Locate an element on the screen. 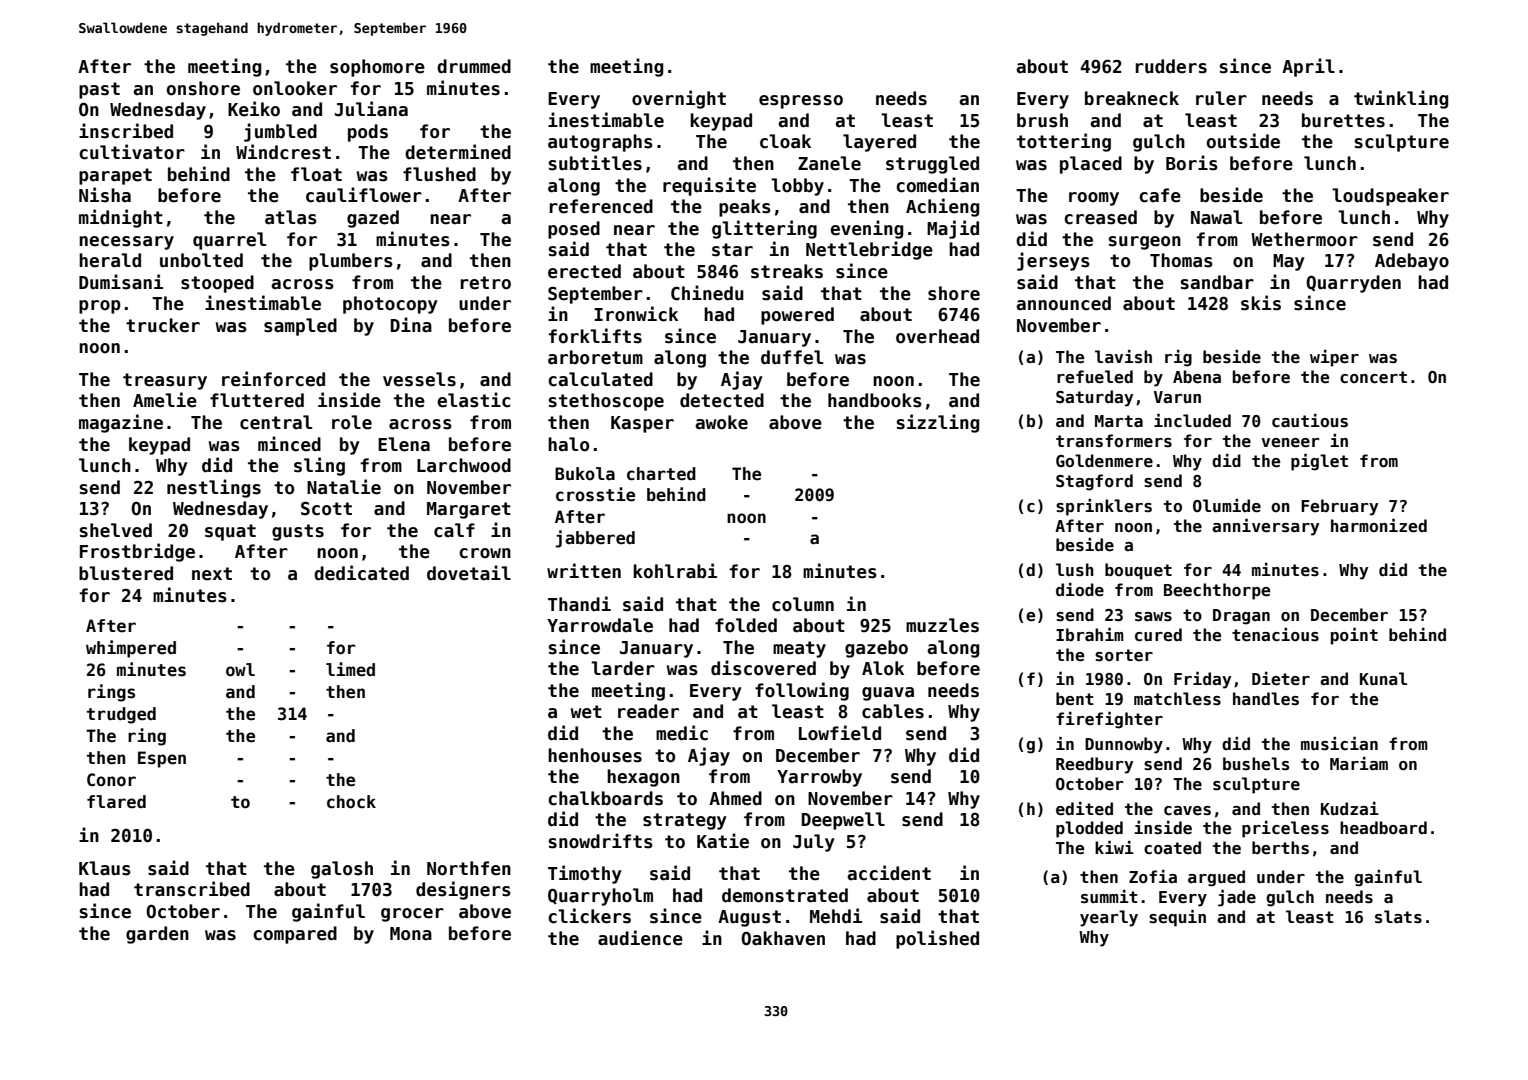  stooped is located at coordinates (217, 284).
